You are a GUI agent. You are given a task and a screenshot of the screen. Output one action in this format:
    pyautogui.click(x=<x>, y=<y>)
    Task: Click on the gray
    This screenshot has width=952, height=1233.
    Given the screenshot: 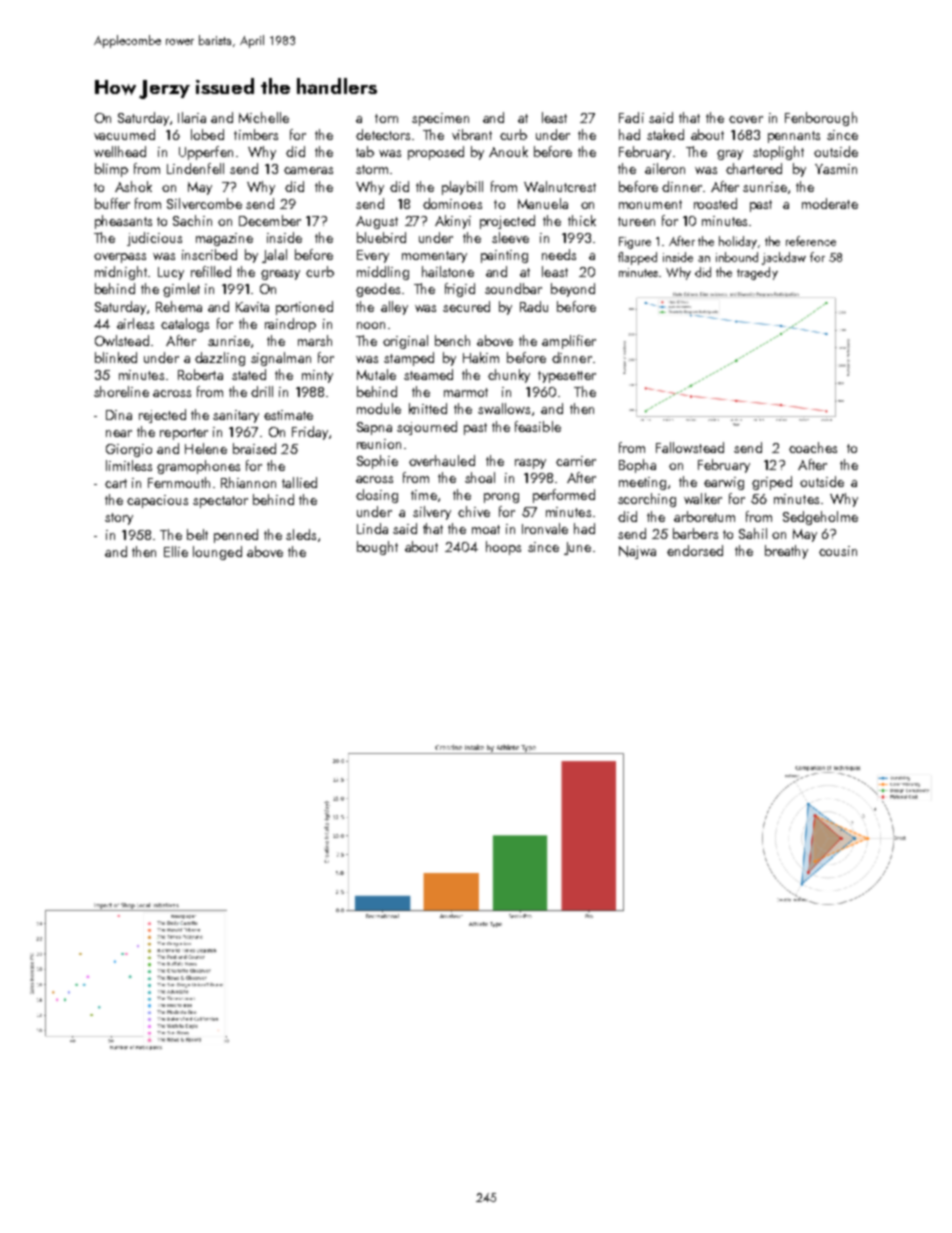 What is the action you would take?
    pyautogui.click(x=730, y=155)
